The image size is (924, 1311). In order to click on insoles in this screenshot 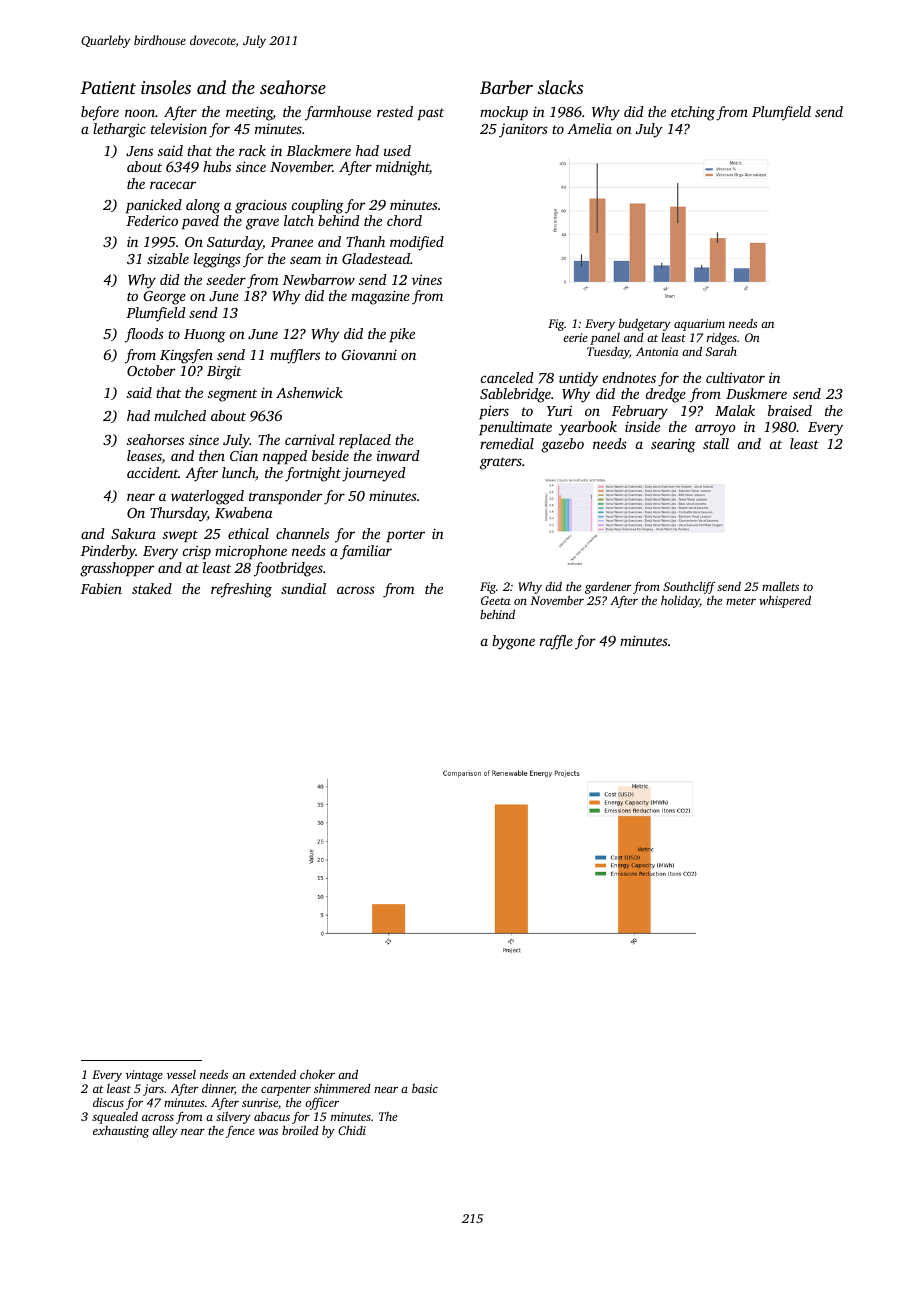, I will do `click(166, 87)`.
